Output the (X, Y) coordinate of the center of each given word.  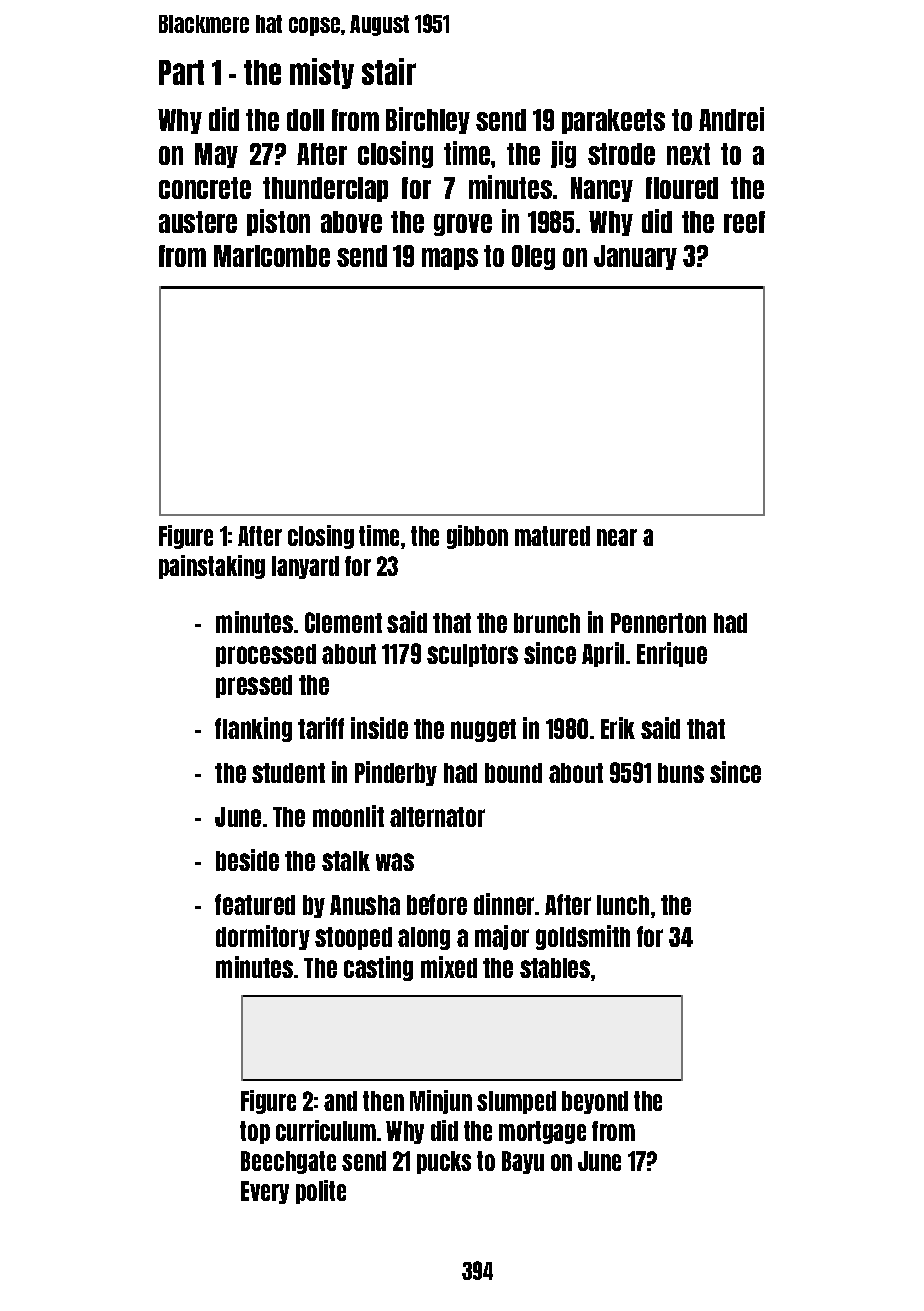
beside (247, 860)
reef (744, 222)
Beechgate (288, 1162)
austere (198, 222)
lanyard (305, 567)
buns (681, 773)
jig (563, 154)
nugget (483, 730)
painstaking (212, 567)
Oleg (533, 257)
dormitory (263, 937)
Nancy (602, 189)
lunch (623, 905)
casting (378, 968)
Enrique (672, 654)
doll (305, 120)
